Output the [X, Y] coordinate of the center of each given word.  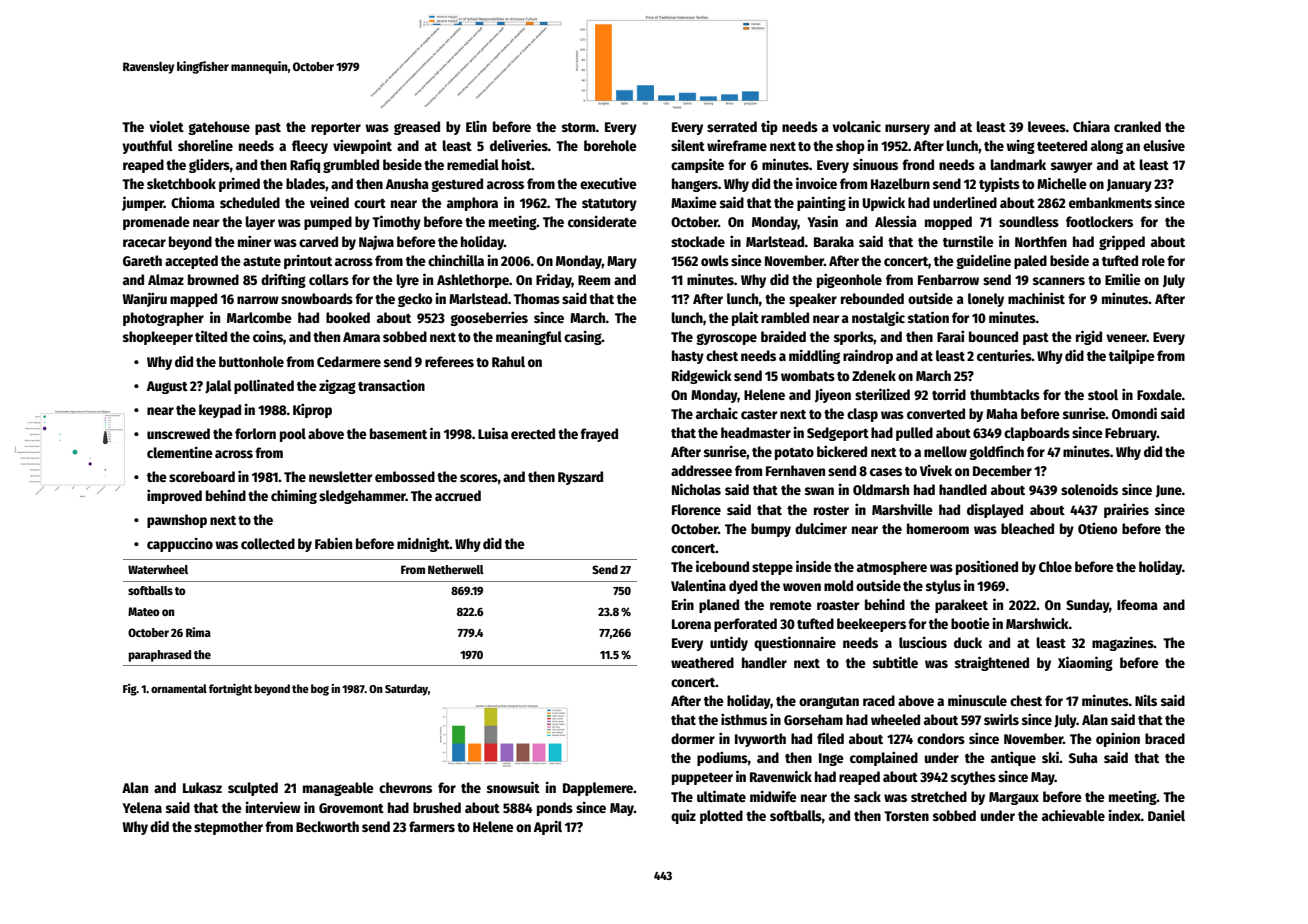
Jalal [218, 387]
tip [769, 127]
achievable [1073, 815]
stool [1103, 394]
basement [398, 433]
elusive [1164, 145]
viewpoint [362, 146]
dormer [693, 738]
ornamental [179, 688]
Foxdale [1159, 394]
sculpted [253, 789]
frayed [599, 435]
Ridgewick [702, 376]
